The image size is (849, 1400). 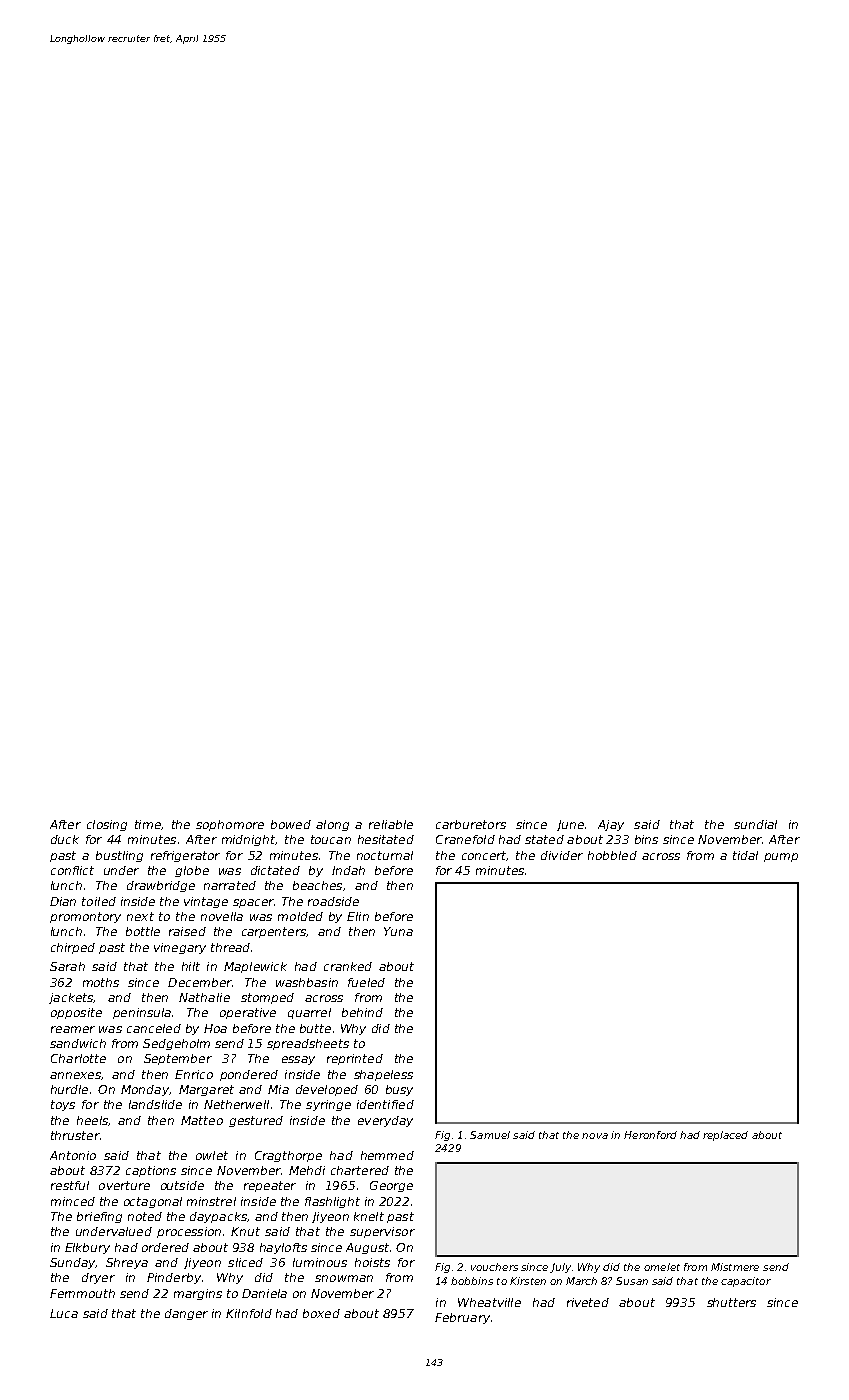 What do you see at coordinates (358, 916) in the screenshot?
I see `Elin` at bounding box center [358, 916].
